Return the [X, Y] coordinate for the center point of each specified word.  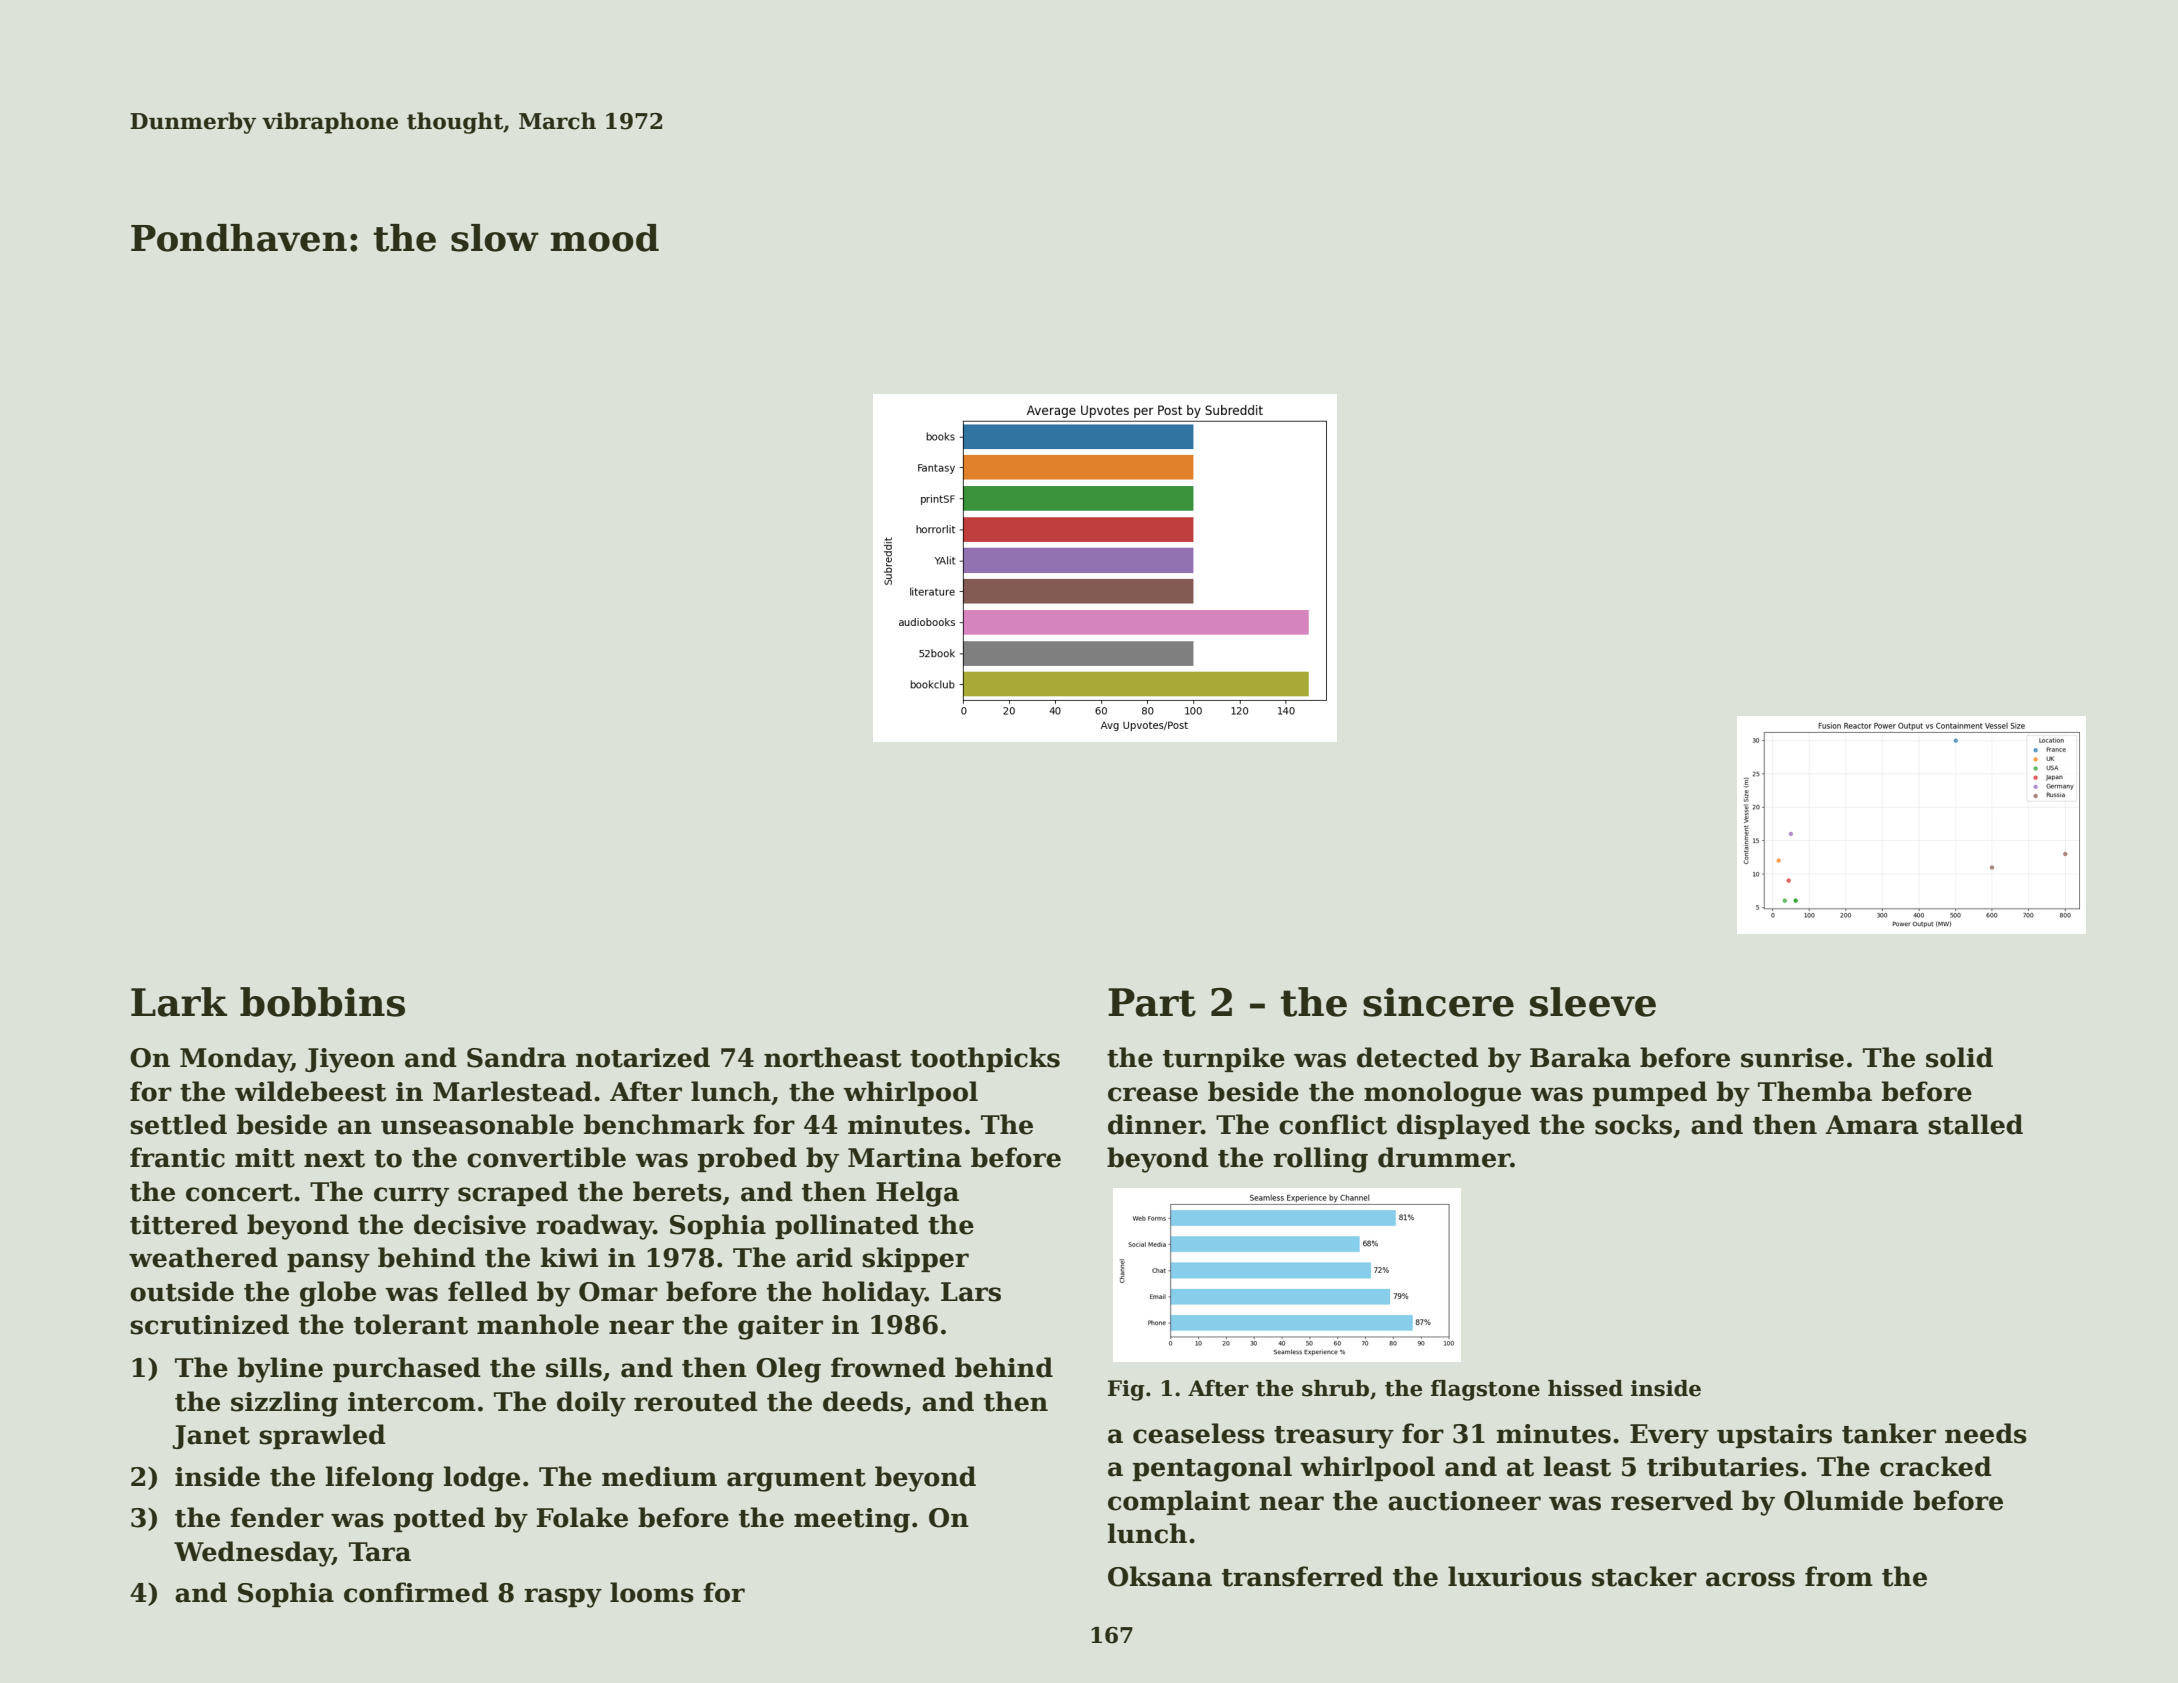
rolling [1320, 1160]
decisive [470, 1224]
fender [277, 1517]
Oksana [1160, 1576]
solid [1959, 1057]
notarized [643, 1057]
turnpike [1224, 1059]
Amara [1872, 1125]
